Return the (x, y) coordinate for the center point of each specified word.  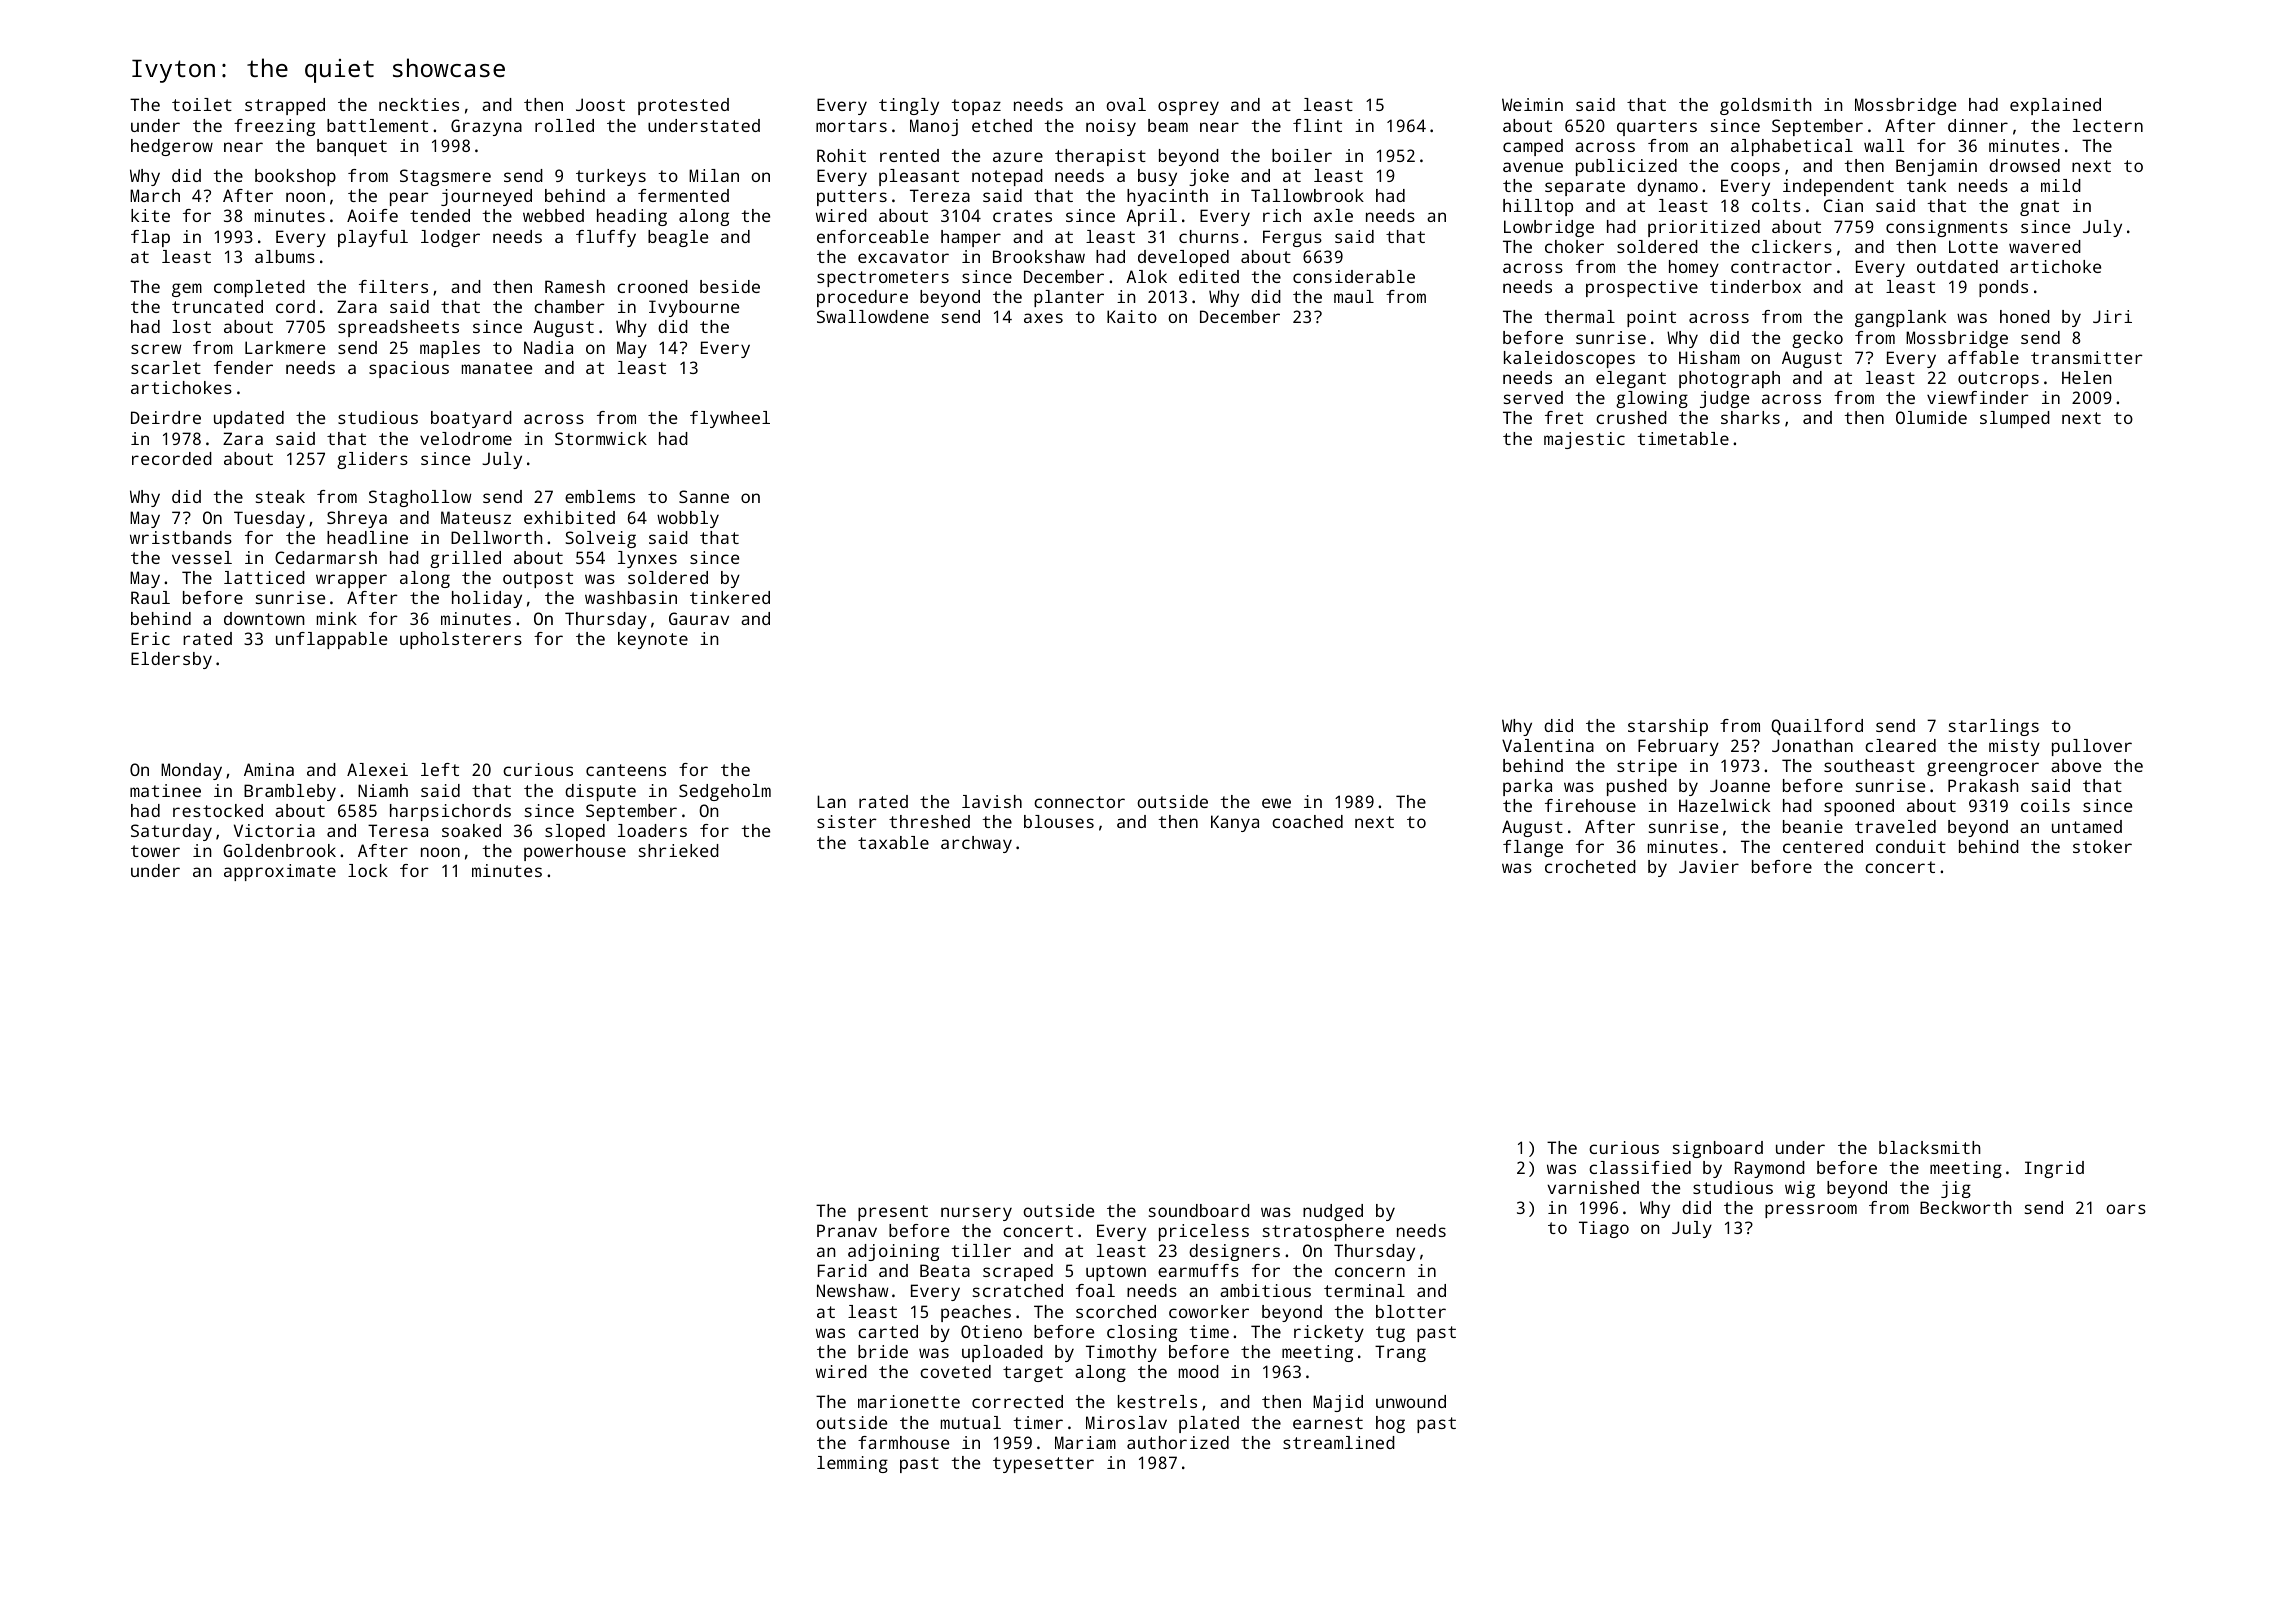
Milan (714, 175)
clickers (1792, 246)
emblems (600, 496)
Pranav (847, 1230)
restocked (218, 810)
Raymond (1770, 1169)
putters (852, 198)
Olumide (1931, 417)
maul (1354, 296)
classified (1640, 1167)
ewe (1276, 803)
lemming (852, 1464)
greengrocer (1983, 769)
